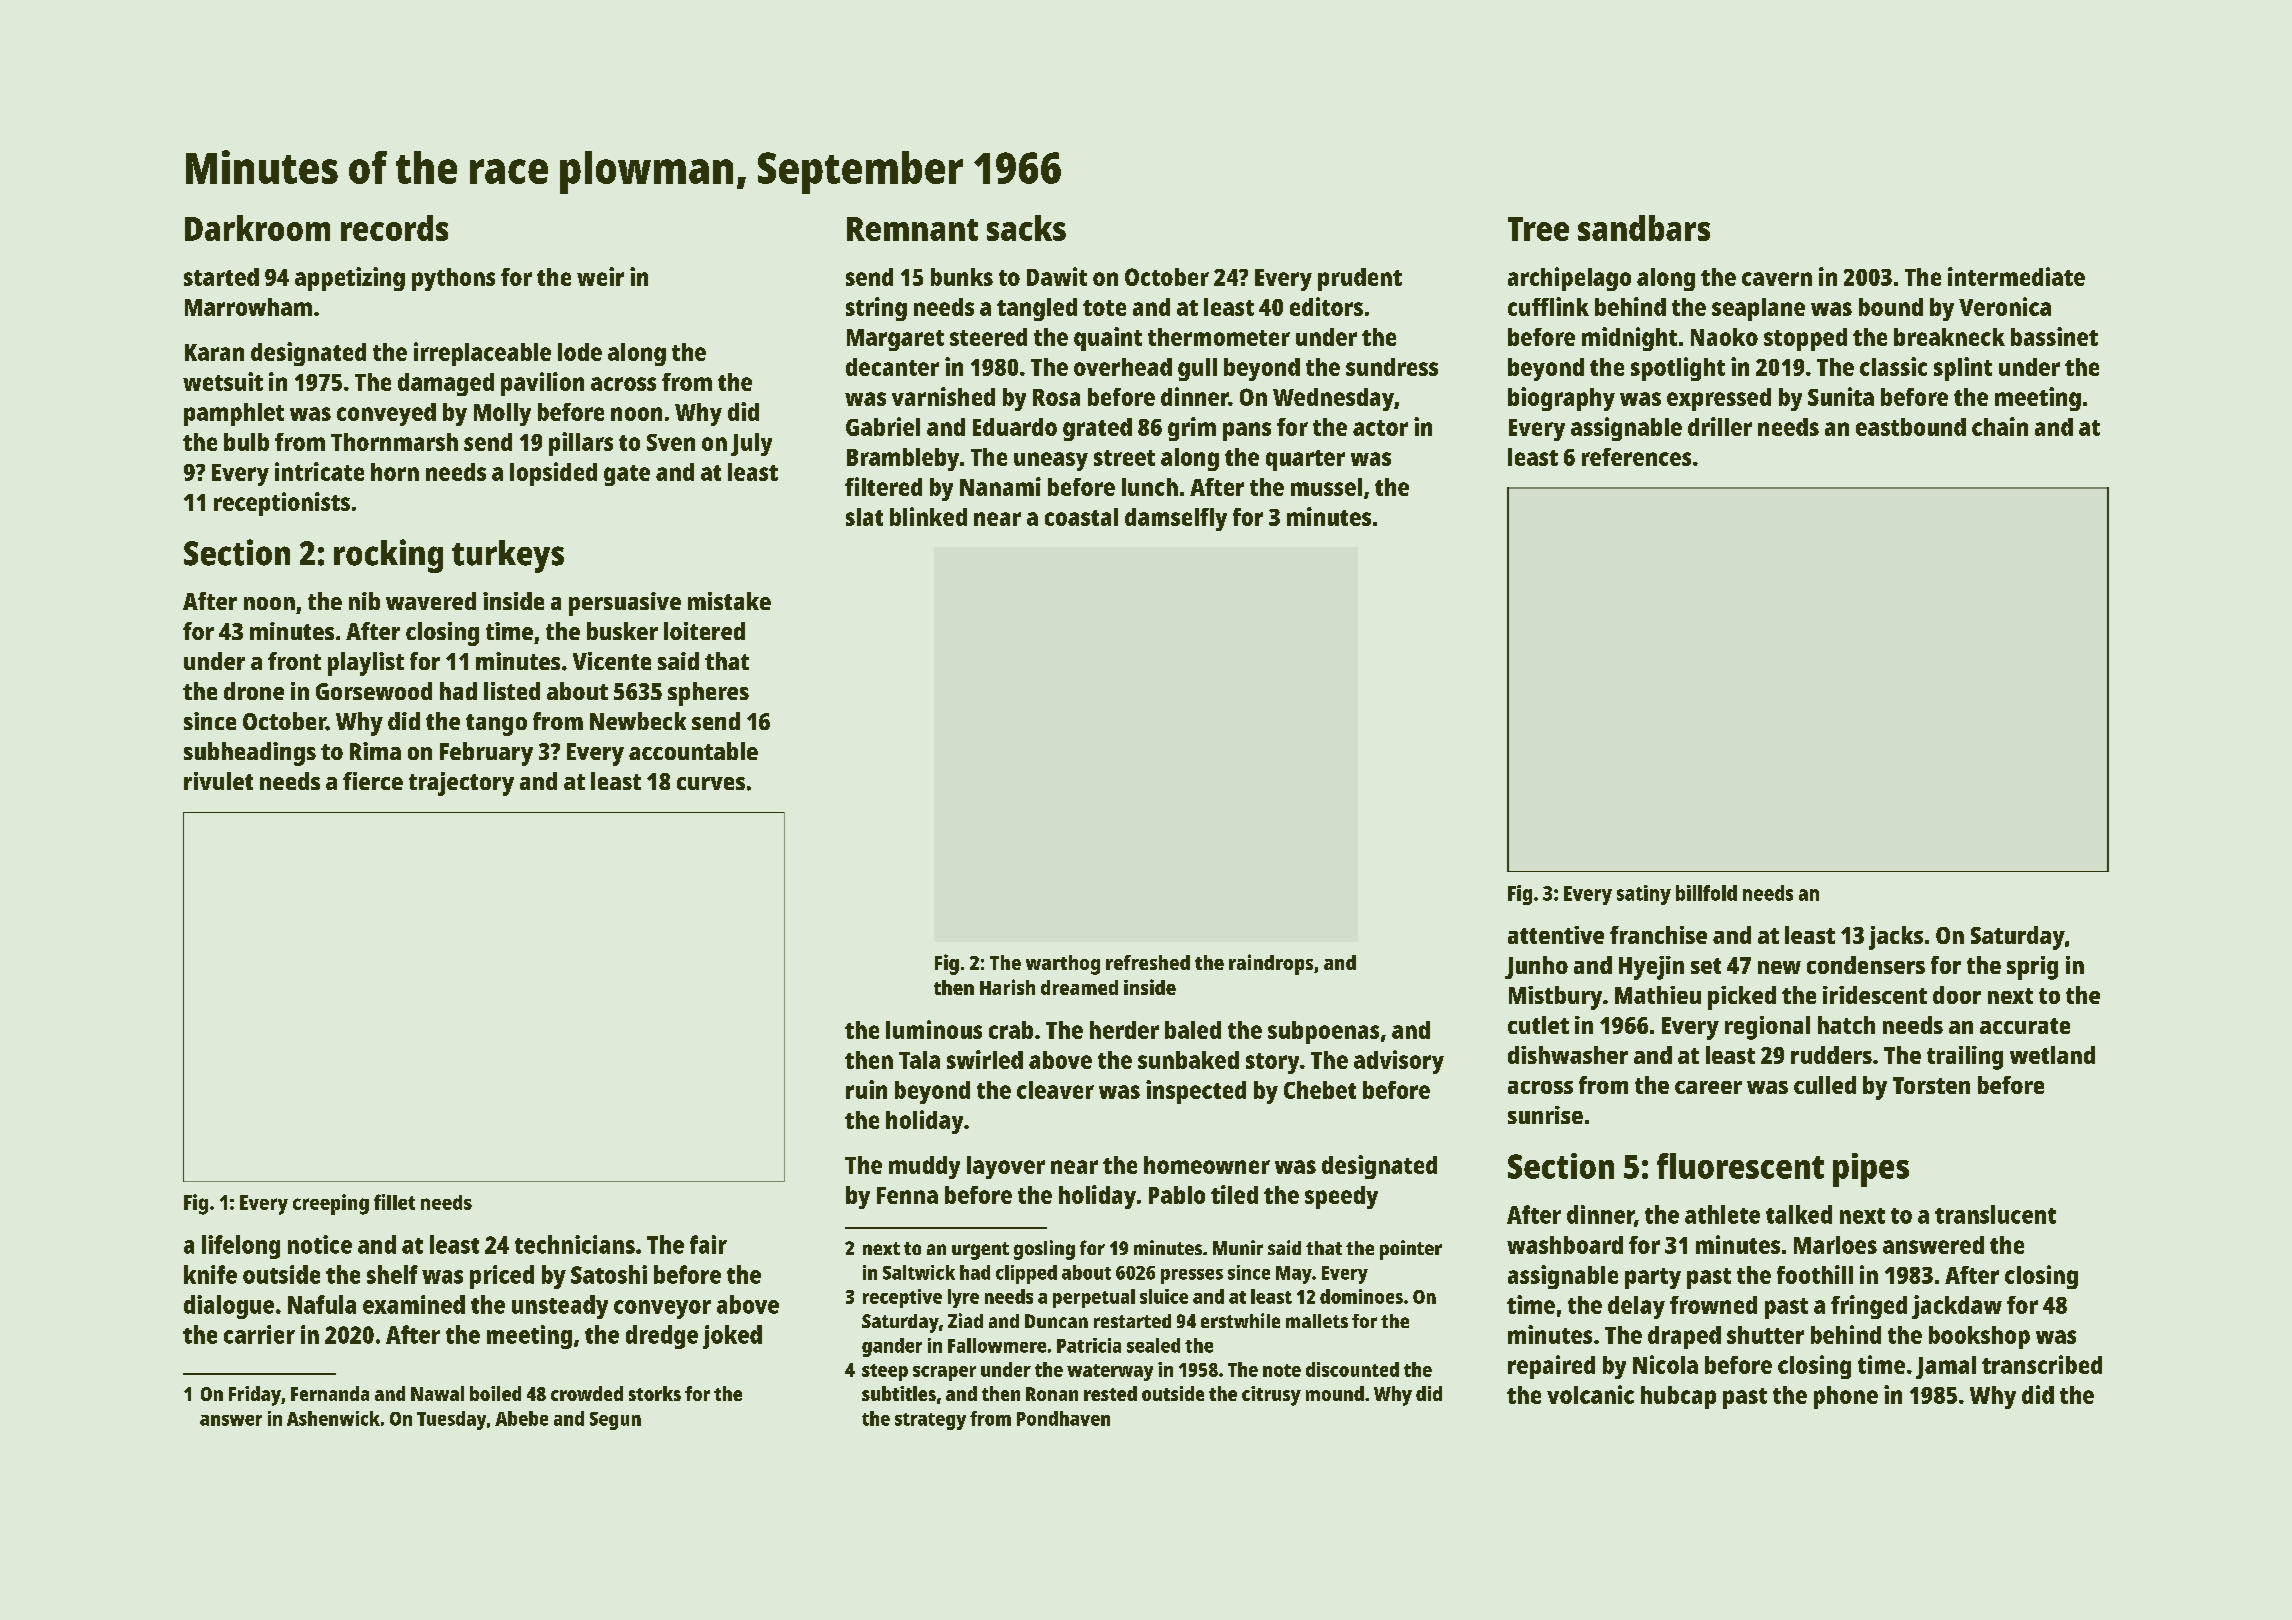  I want to click on splint, so click(1963, 369).
